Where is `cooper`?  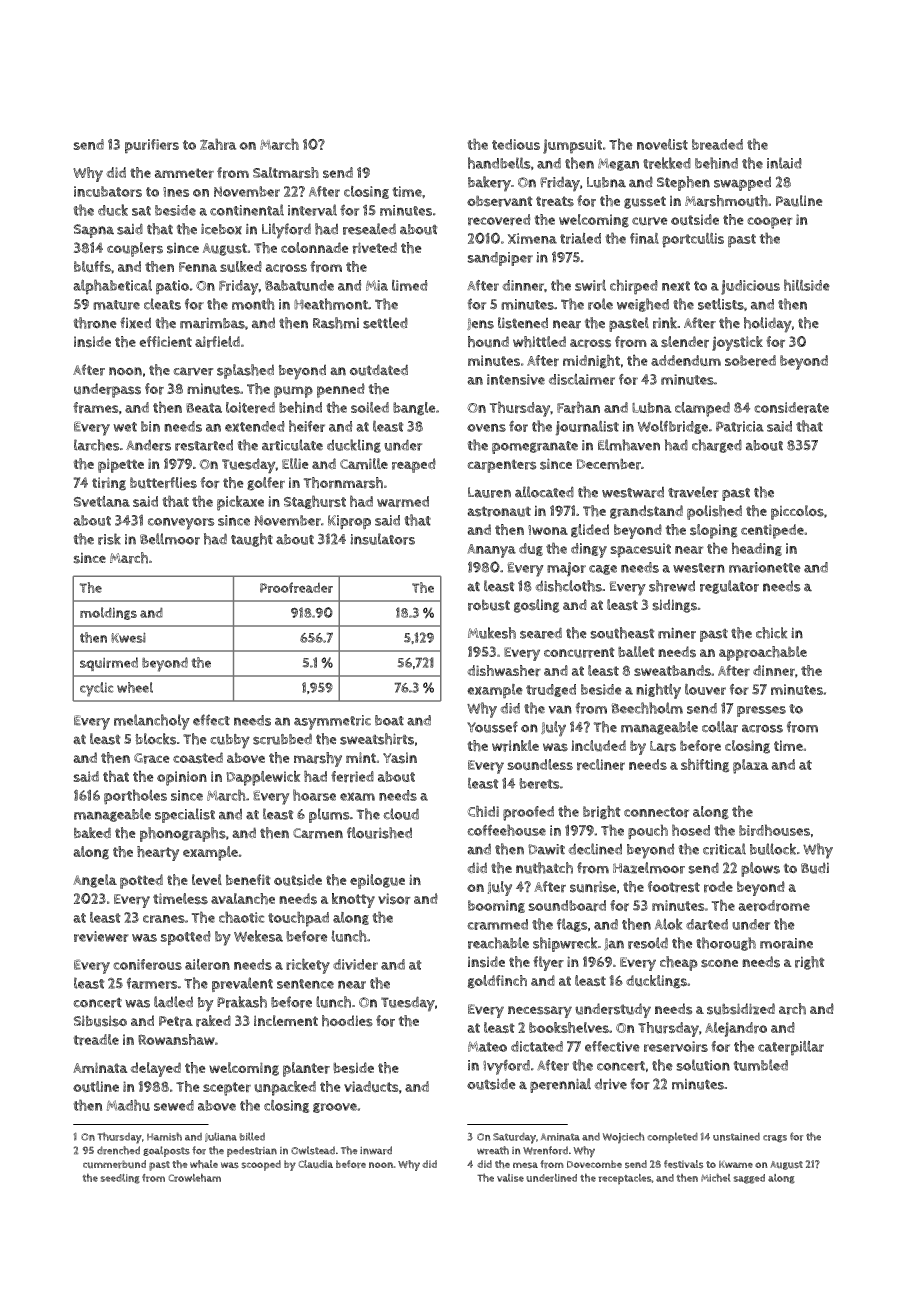
cooper is located at coordinates (770, 223).
